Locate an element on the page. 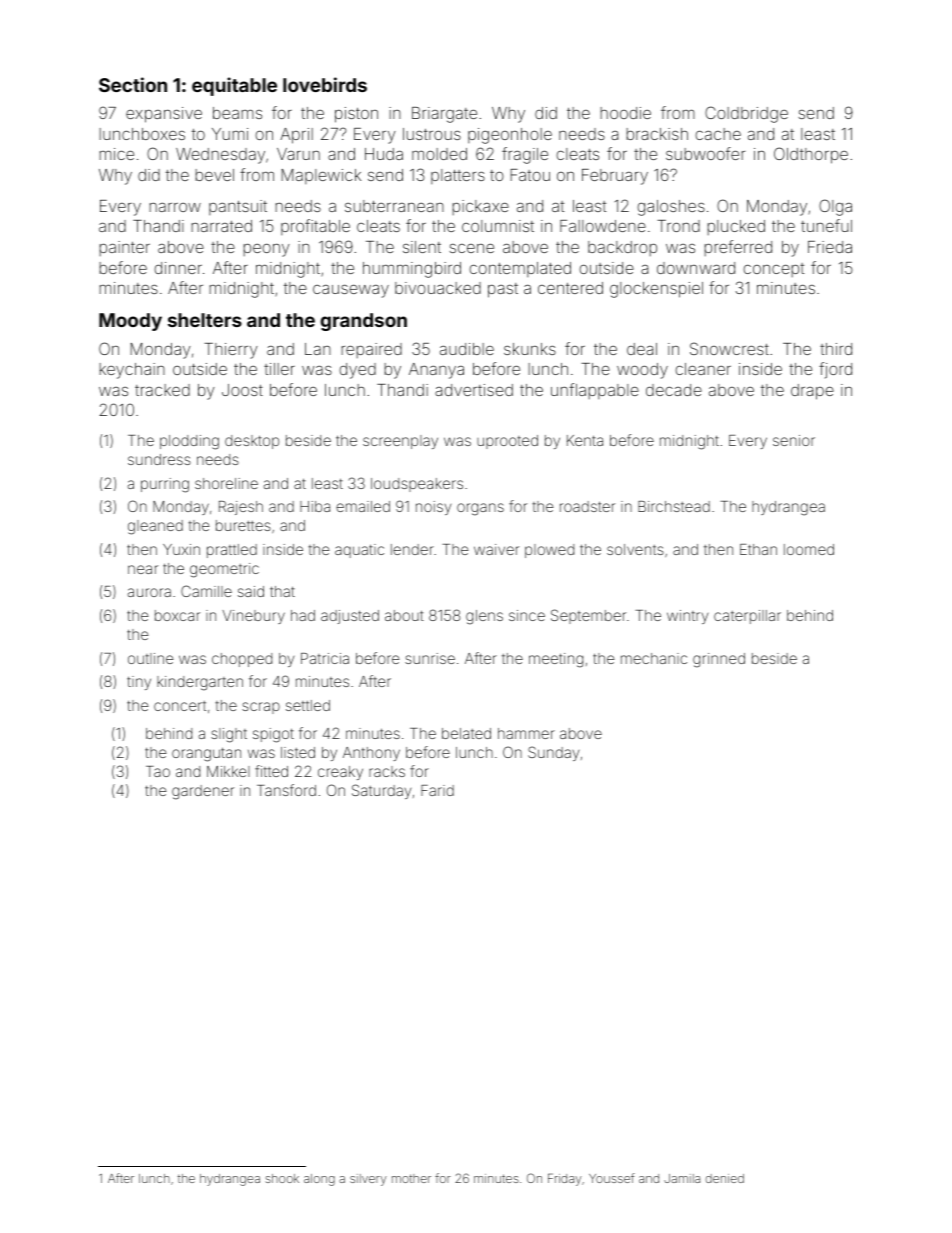  since is located at coordinates (527, 615).
